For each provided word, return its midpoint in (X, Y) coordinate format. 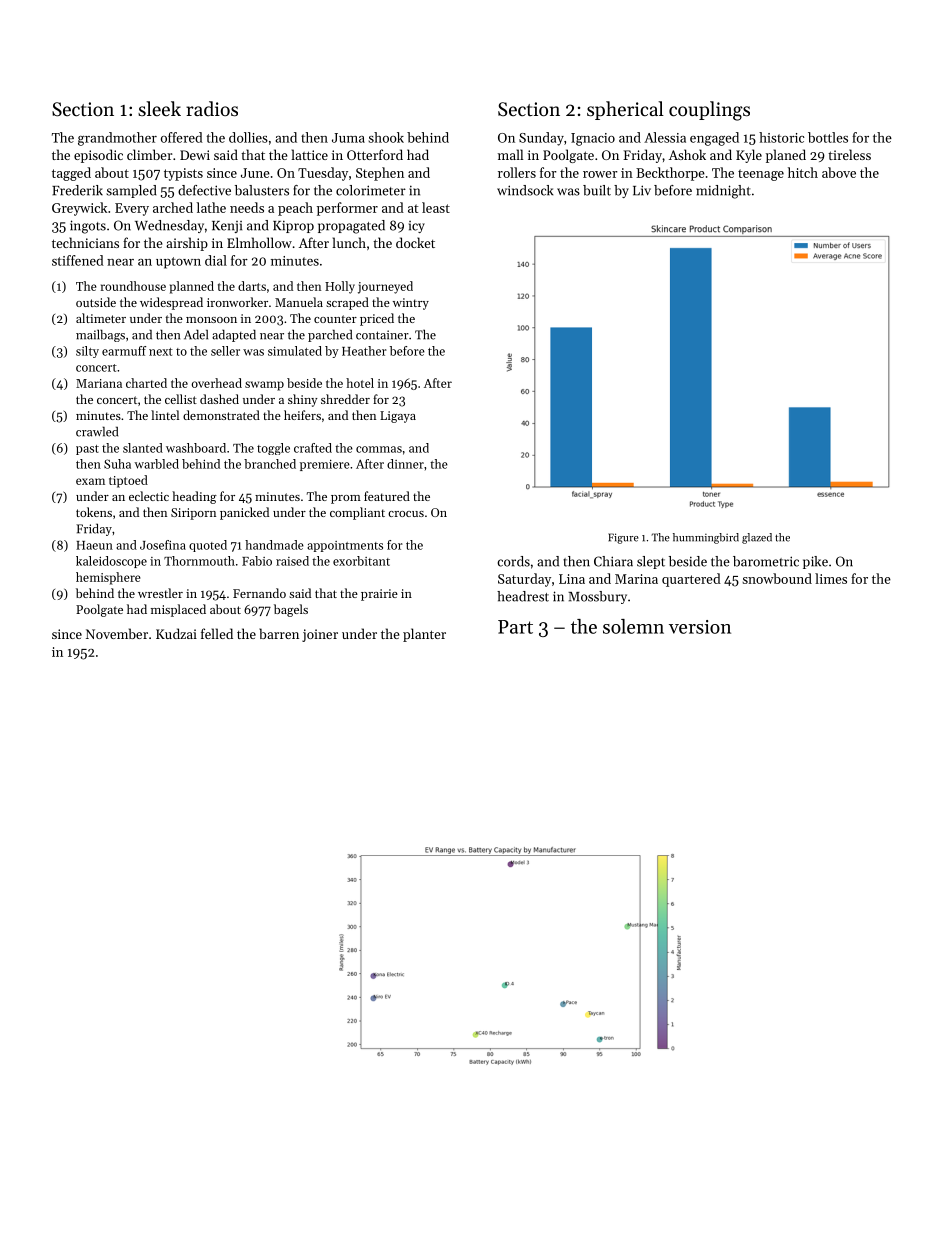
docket (415, 242)
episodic (98, 156)
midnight (723, 192)
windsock (525, 190)
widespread (171, 303)
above (839, 172)
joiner (320, 635)
